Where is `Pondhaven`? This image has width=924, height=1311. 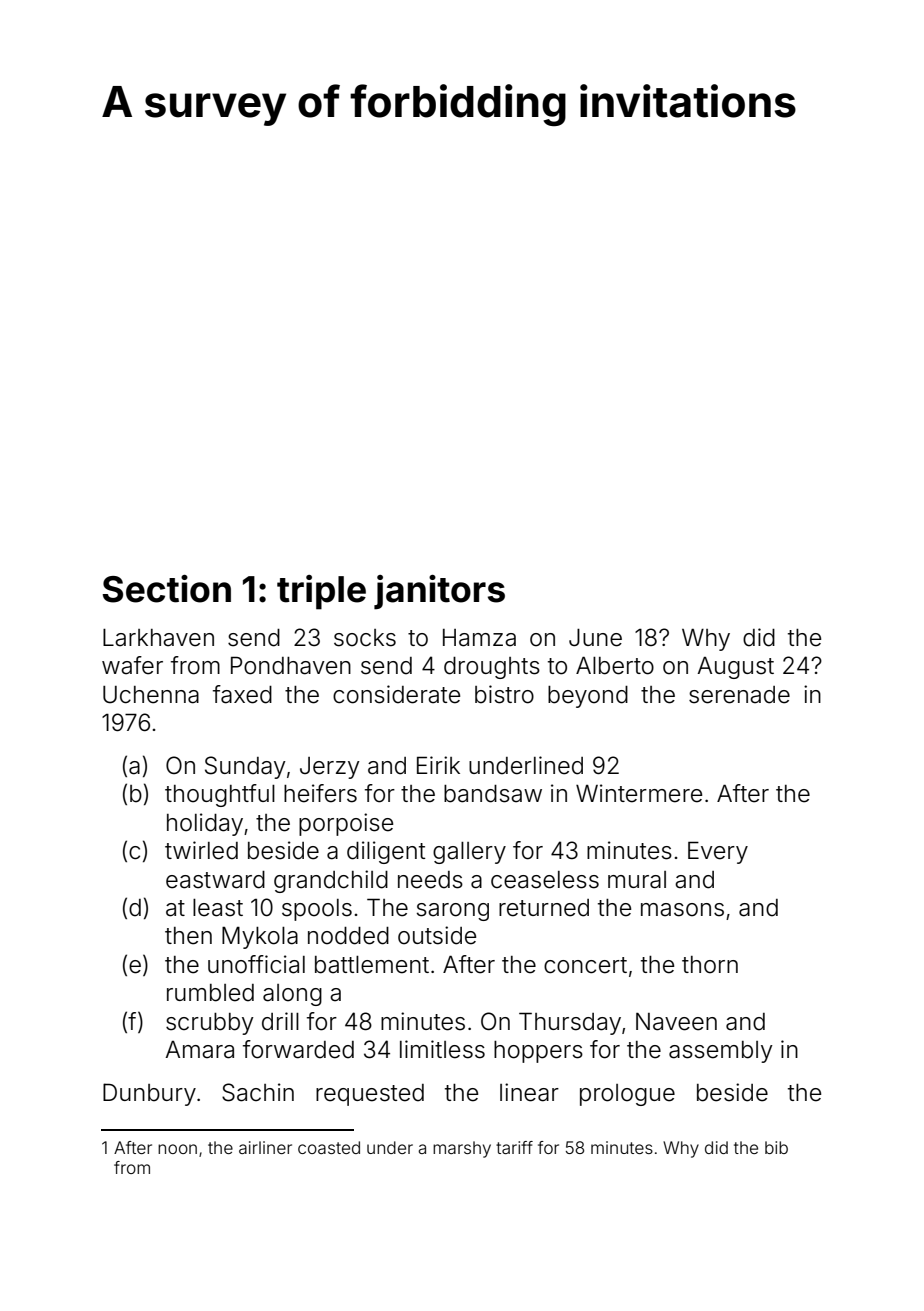 Pondhaven is located at coordinates (291, 665).
